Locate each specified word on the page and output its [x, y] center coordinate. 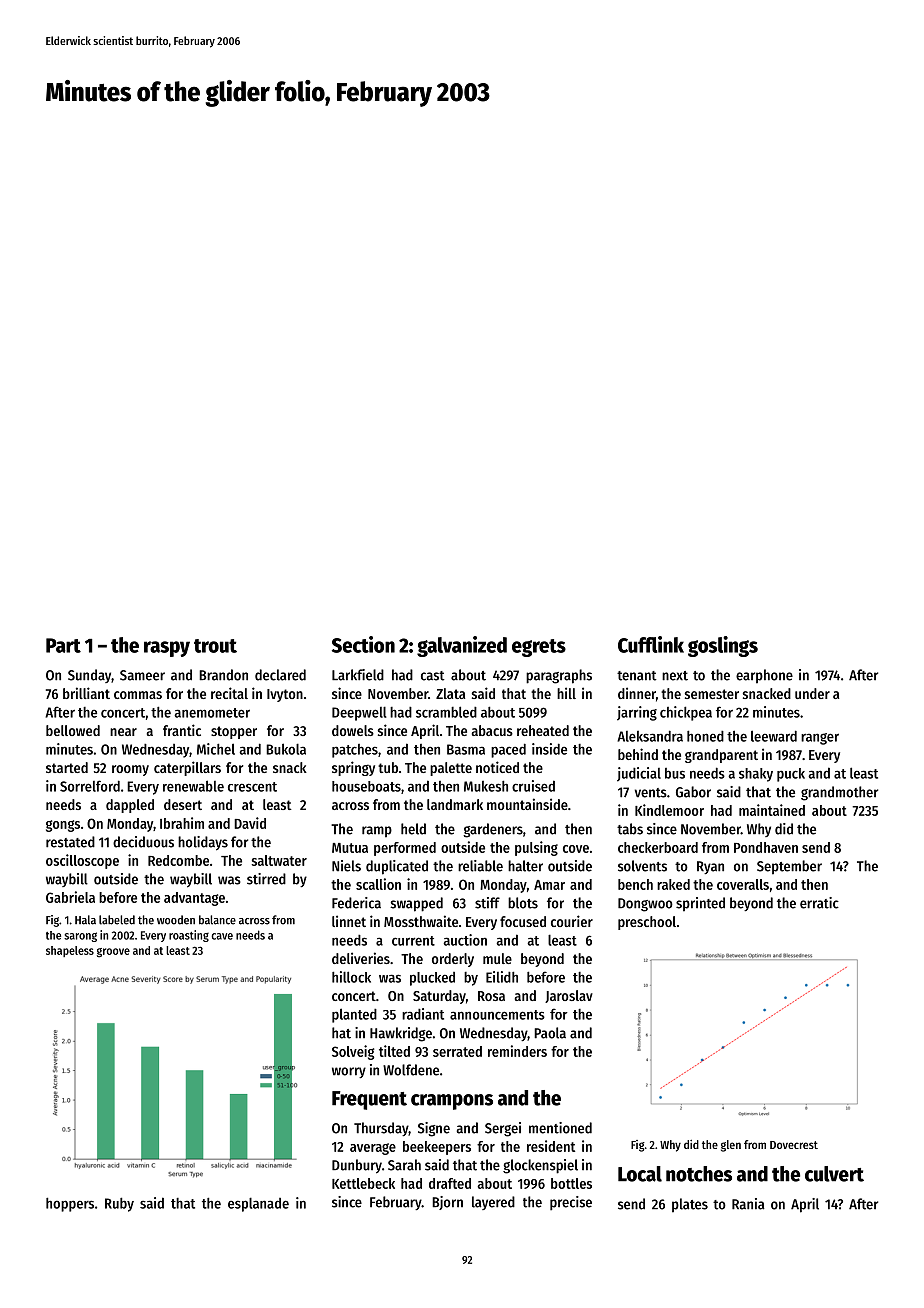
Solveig [353, 1052]
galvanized [462, 646]
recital [229, 693]
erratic [819, 903]
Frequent [369, 1100]
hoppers [70, 1205]
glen [731, 1146]
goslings [723, 646]
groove [113, 953]
